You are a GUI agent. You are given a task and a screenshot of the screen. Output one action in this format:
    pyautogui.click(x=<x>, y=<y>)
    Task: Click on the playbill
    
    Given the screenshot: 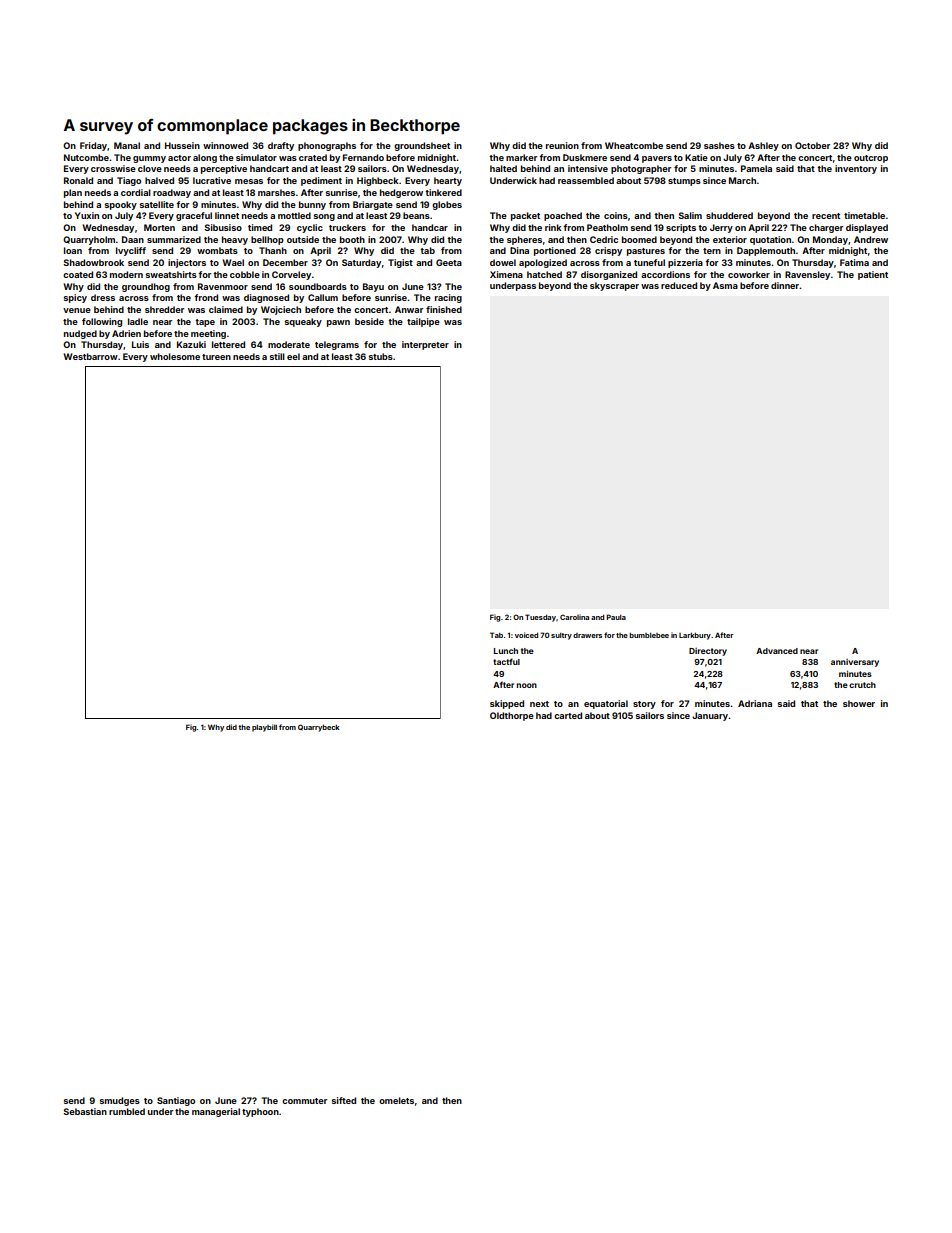 What is the action you would take?
    pyautogui.click(x=264, y=728)
